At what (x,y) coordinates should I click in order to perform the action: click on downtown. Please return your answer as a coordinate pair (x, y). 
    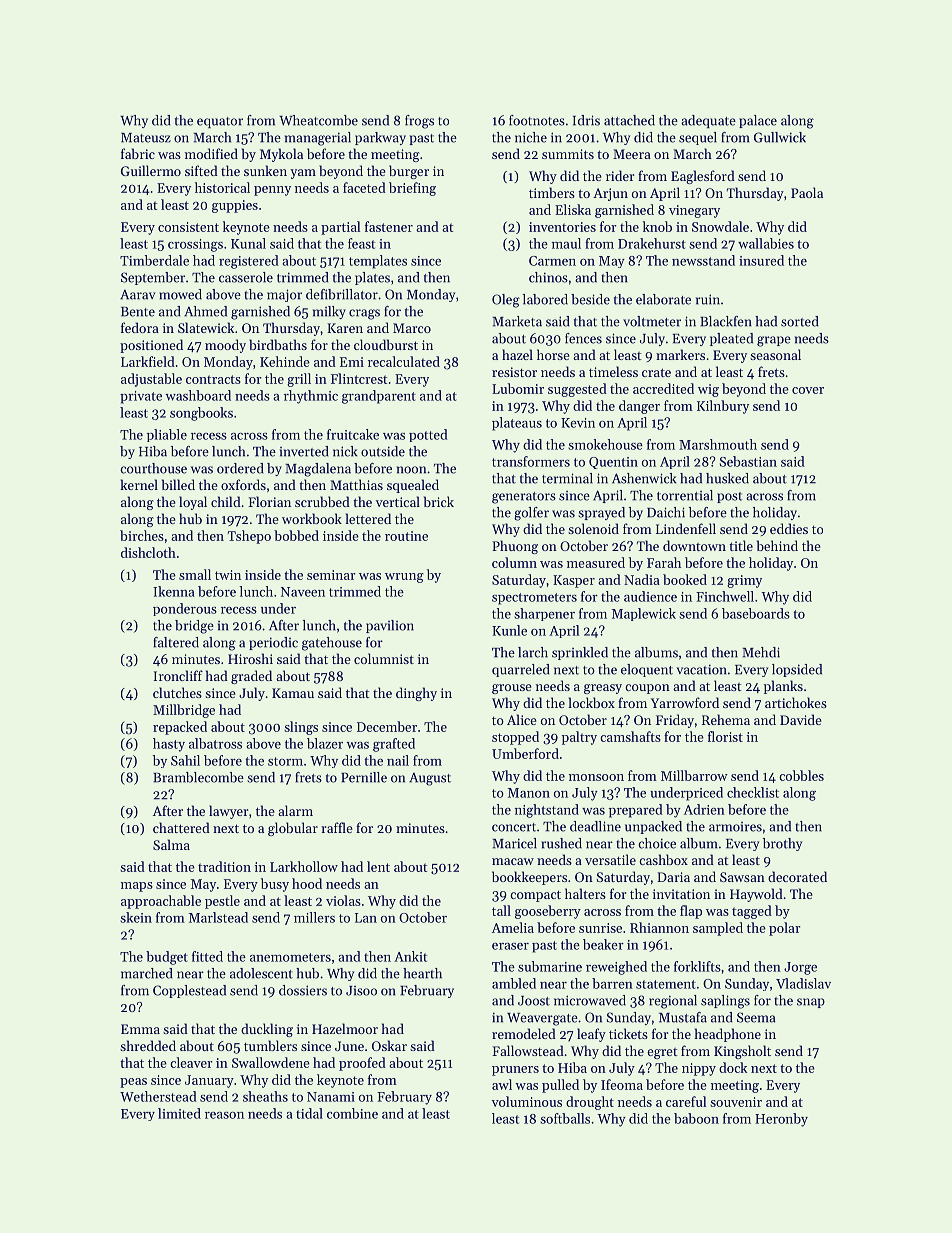
    Looking at the image, I should click on (694, 545).
